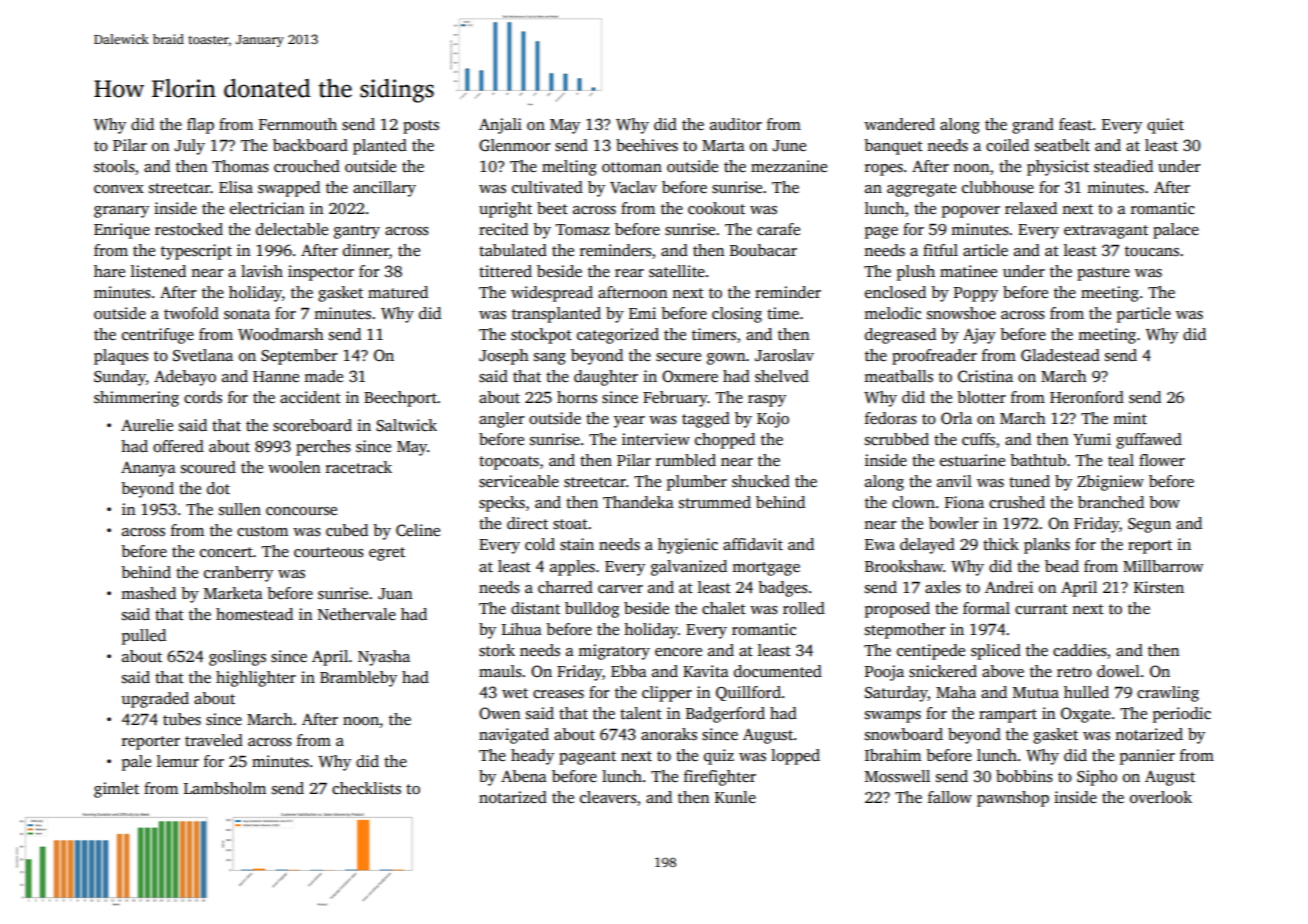 The width and height of the screenshot is (1308, 924). What do you see at coordinates (1017, 502) in the screenshot?
I see `crushed` at bounding box center [1017, 502].
